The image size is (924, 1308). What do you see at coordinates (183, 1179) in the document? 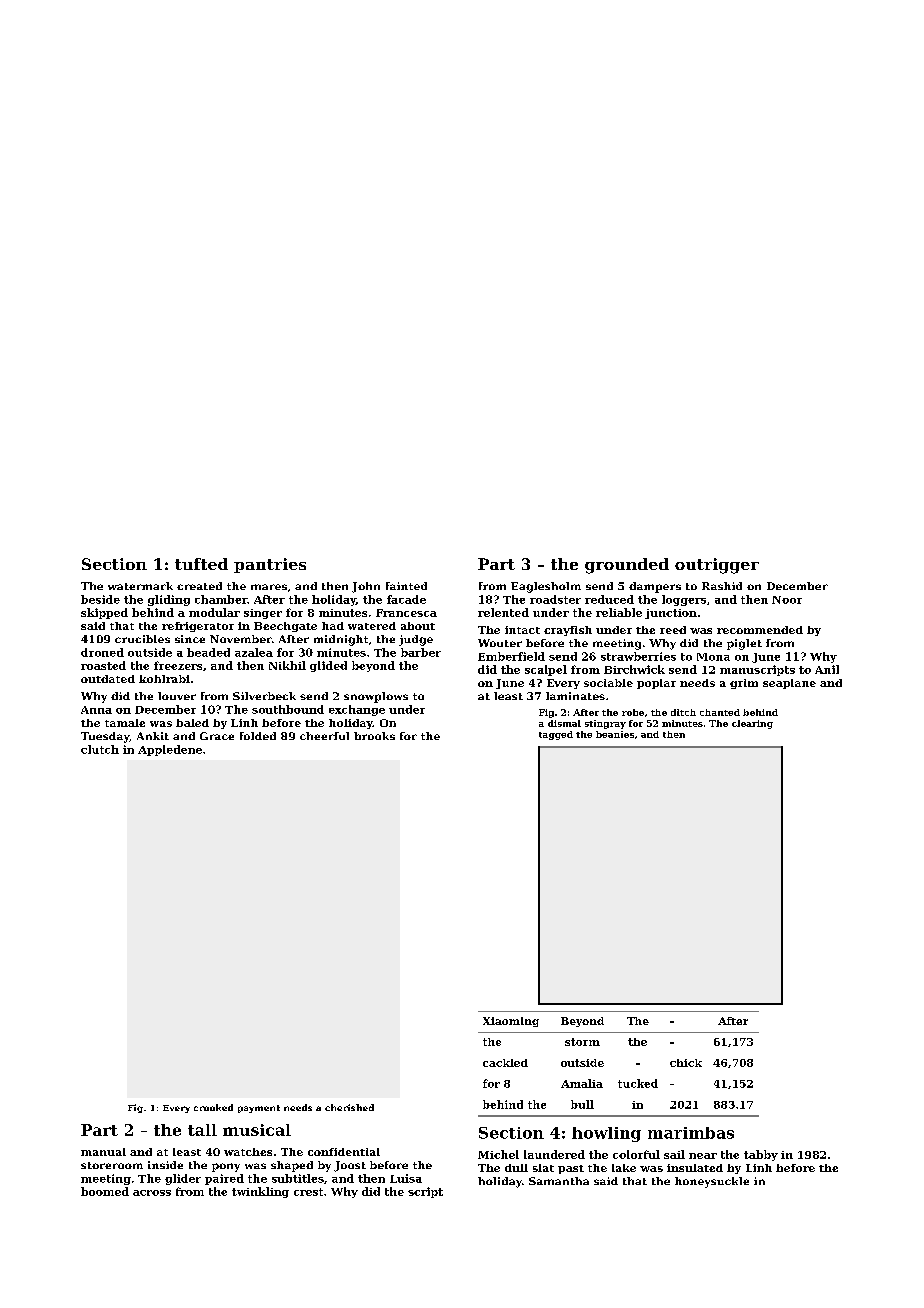
I see `glider` at bounding box center [183, 1179].
